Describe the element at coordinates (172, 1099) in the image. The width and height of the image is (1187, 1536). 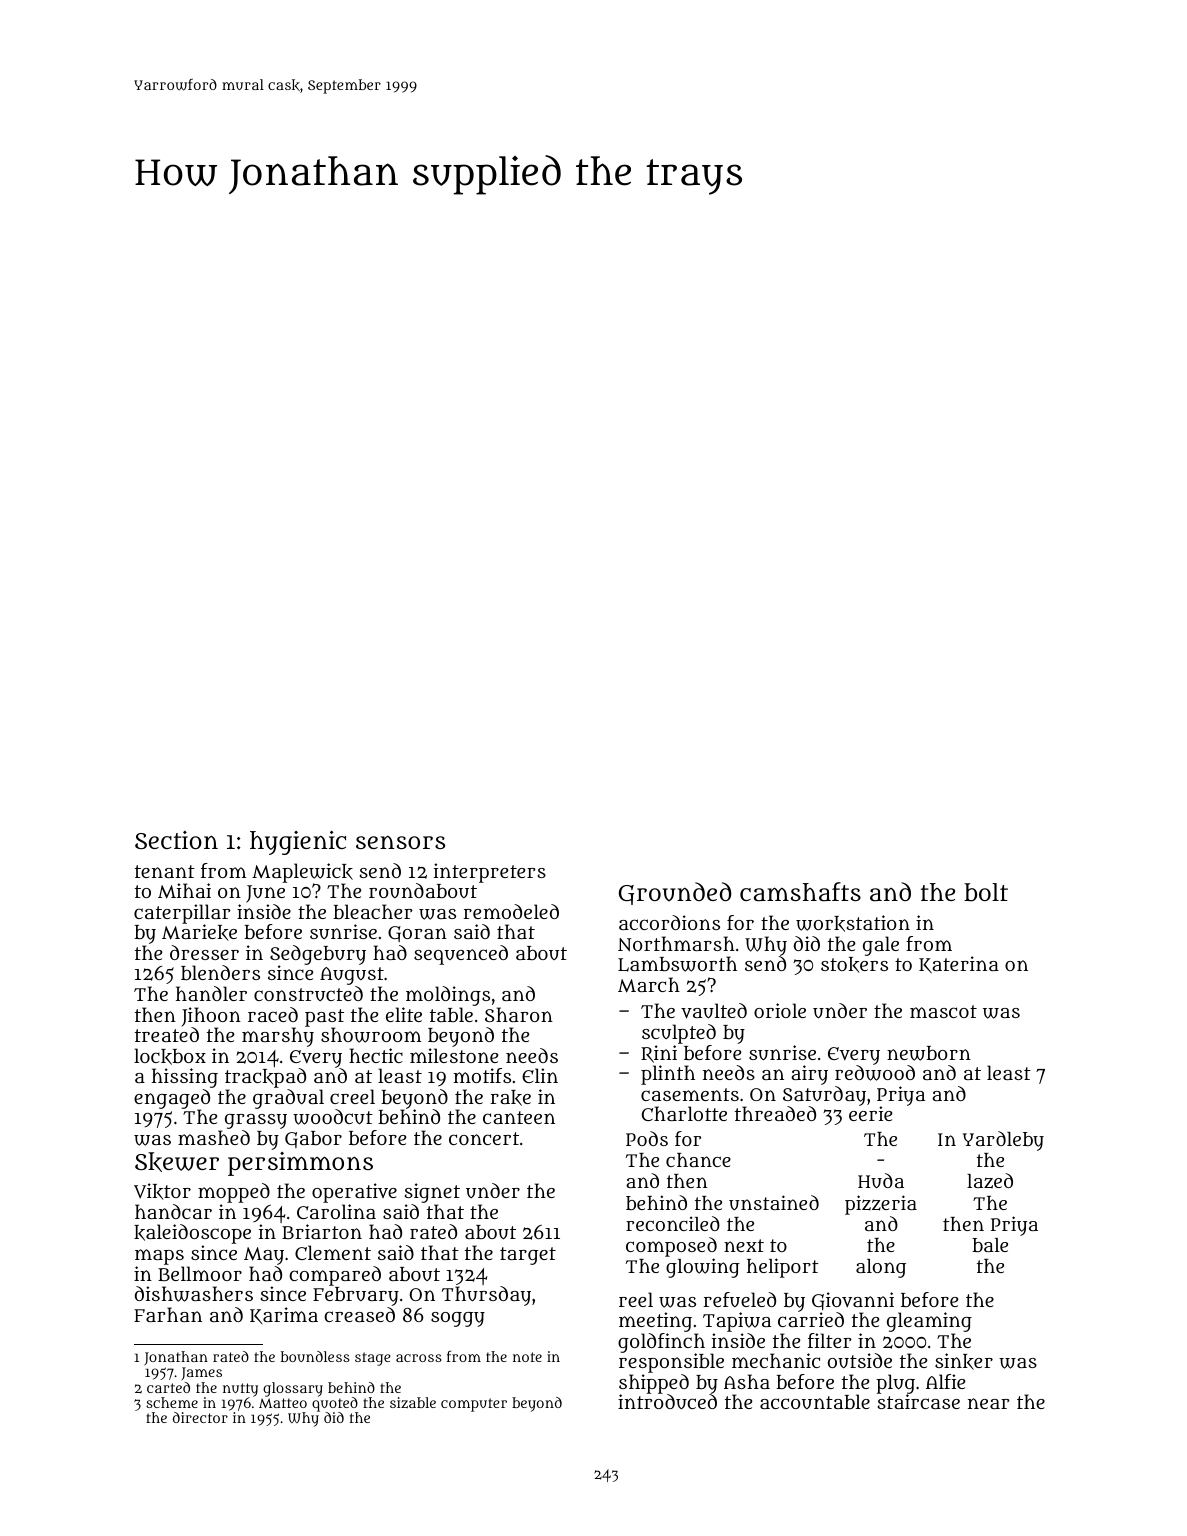
I see `engaged` at that location.
